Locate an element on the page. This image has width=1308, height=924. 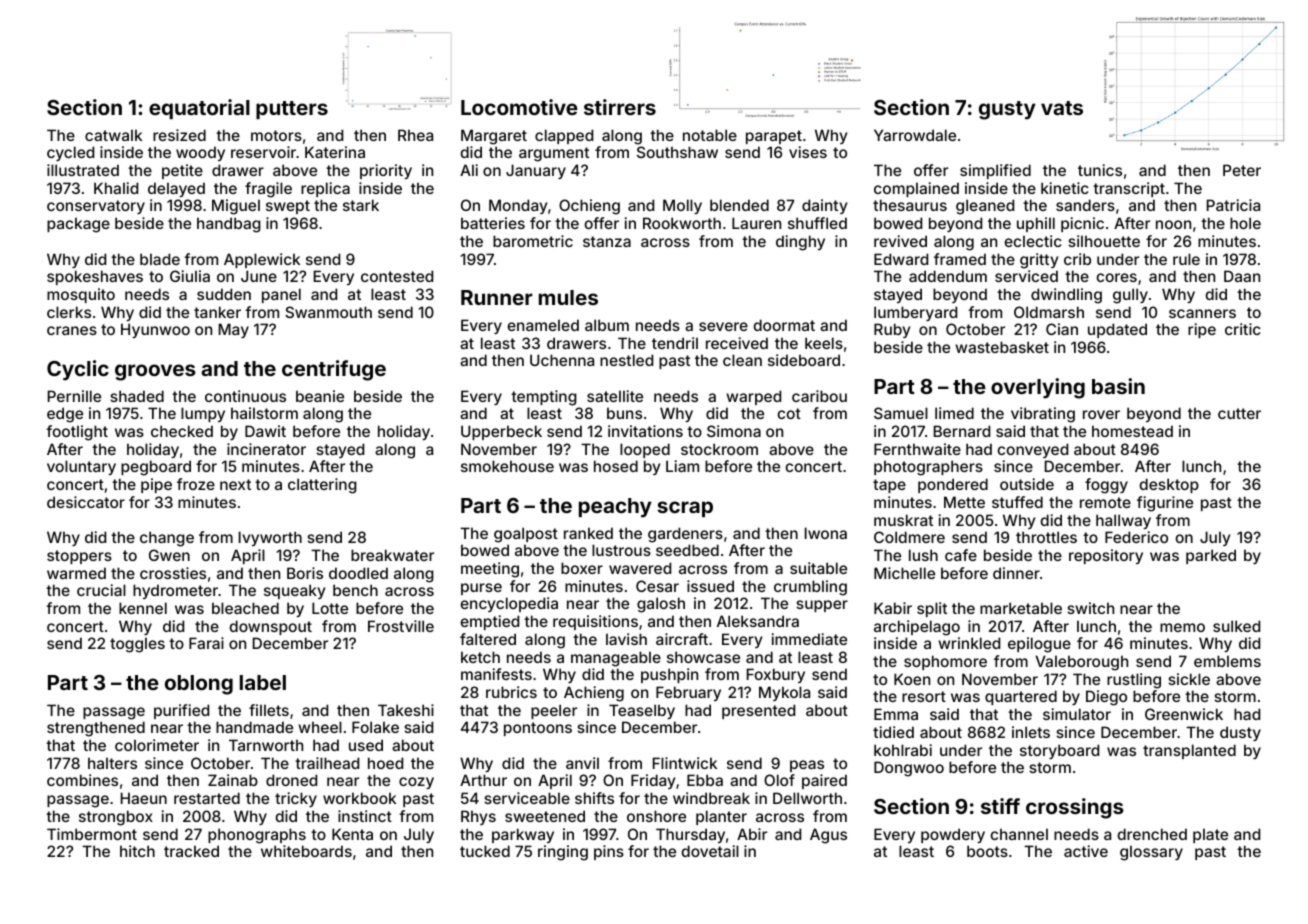
stirrers is located at coordinates (620, 107).
